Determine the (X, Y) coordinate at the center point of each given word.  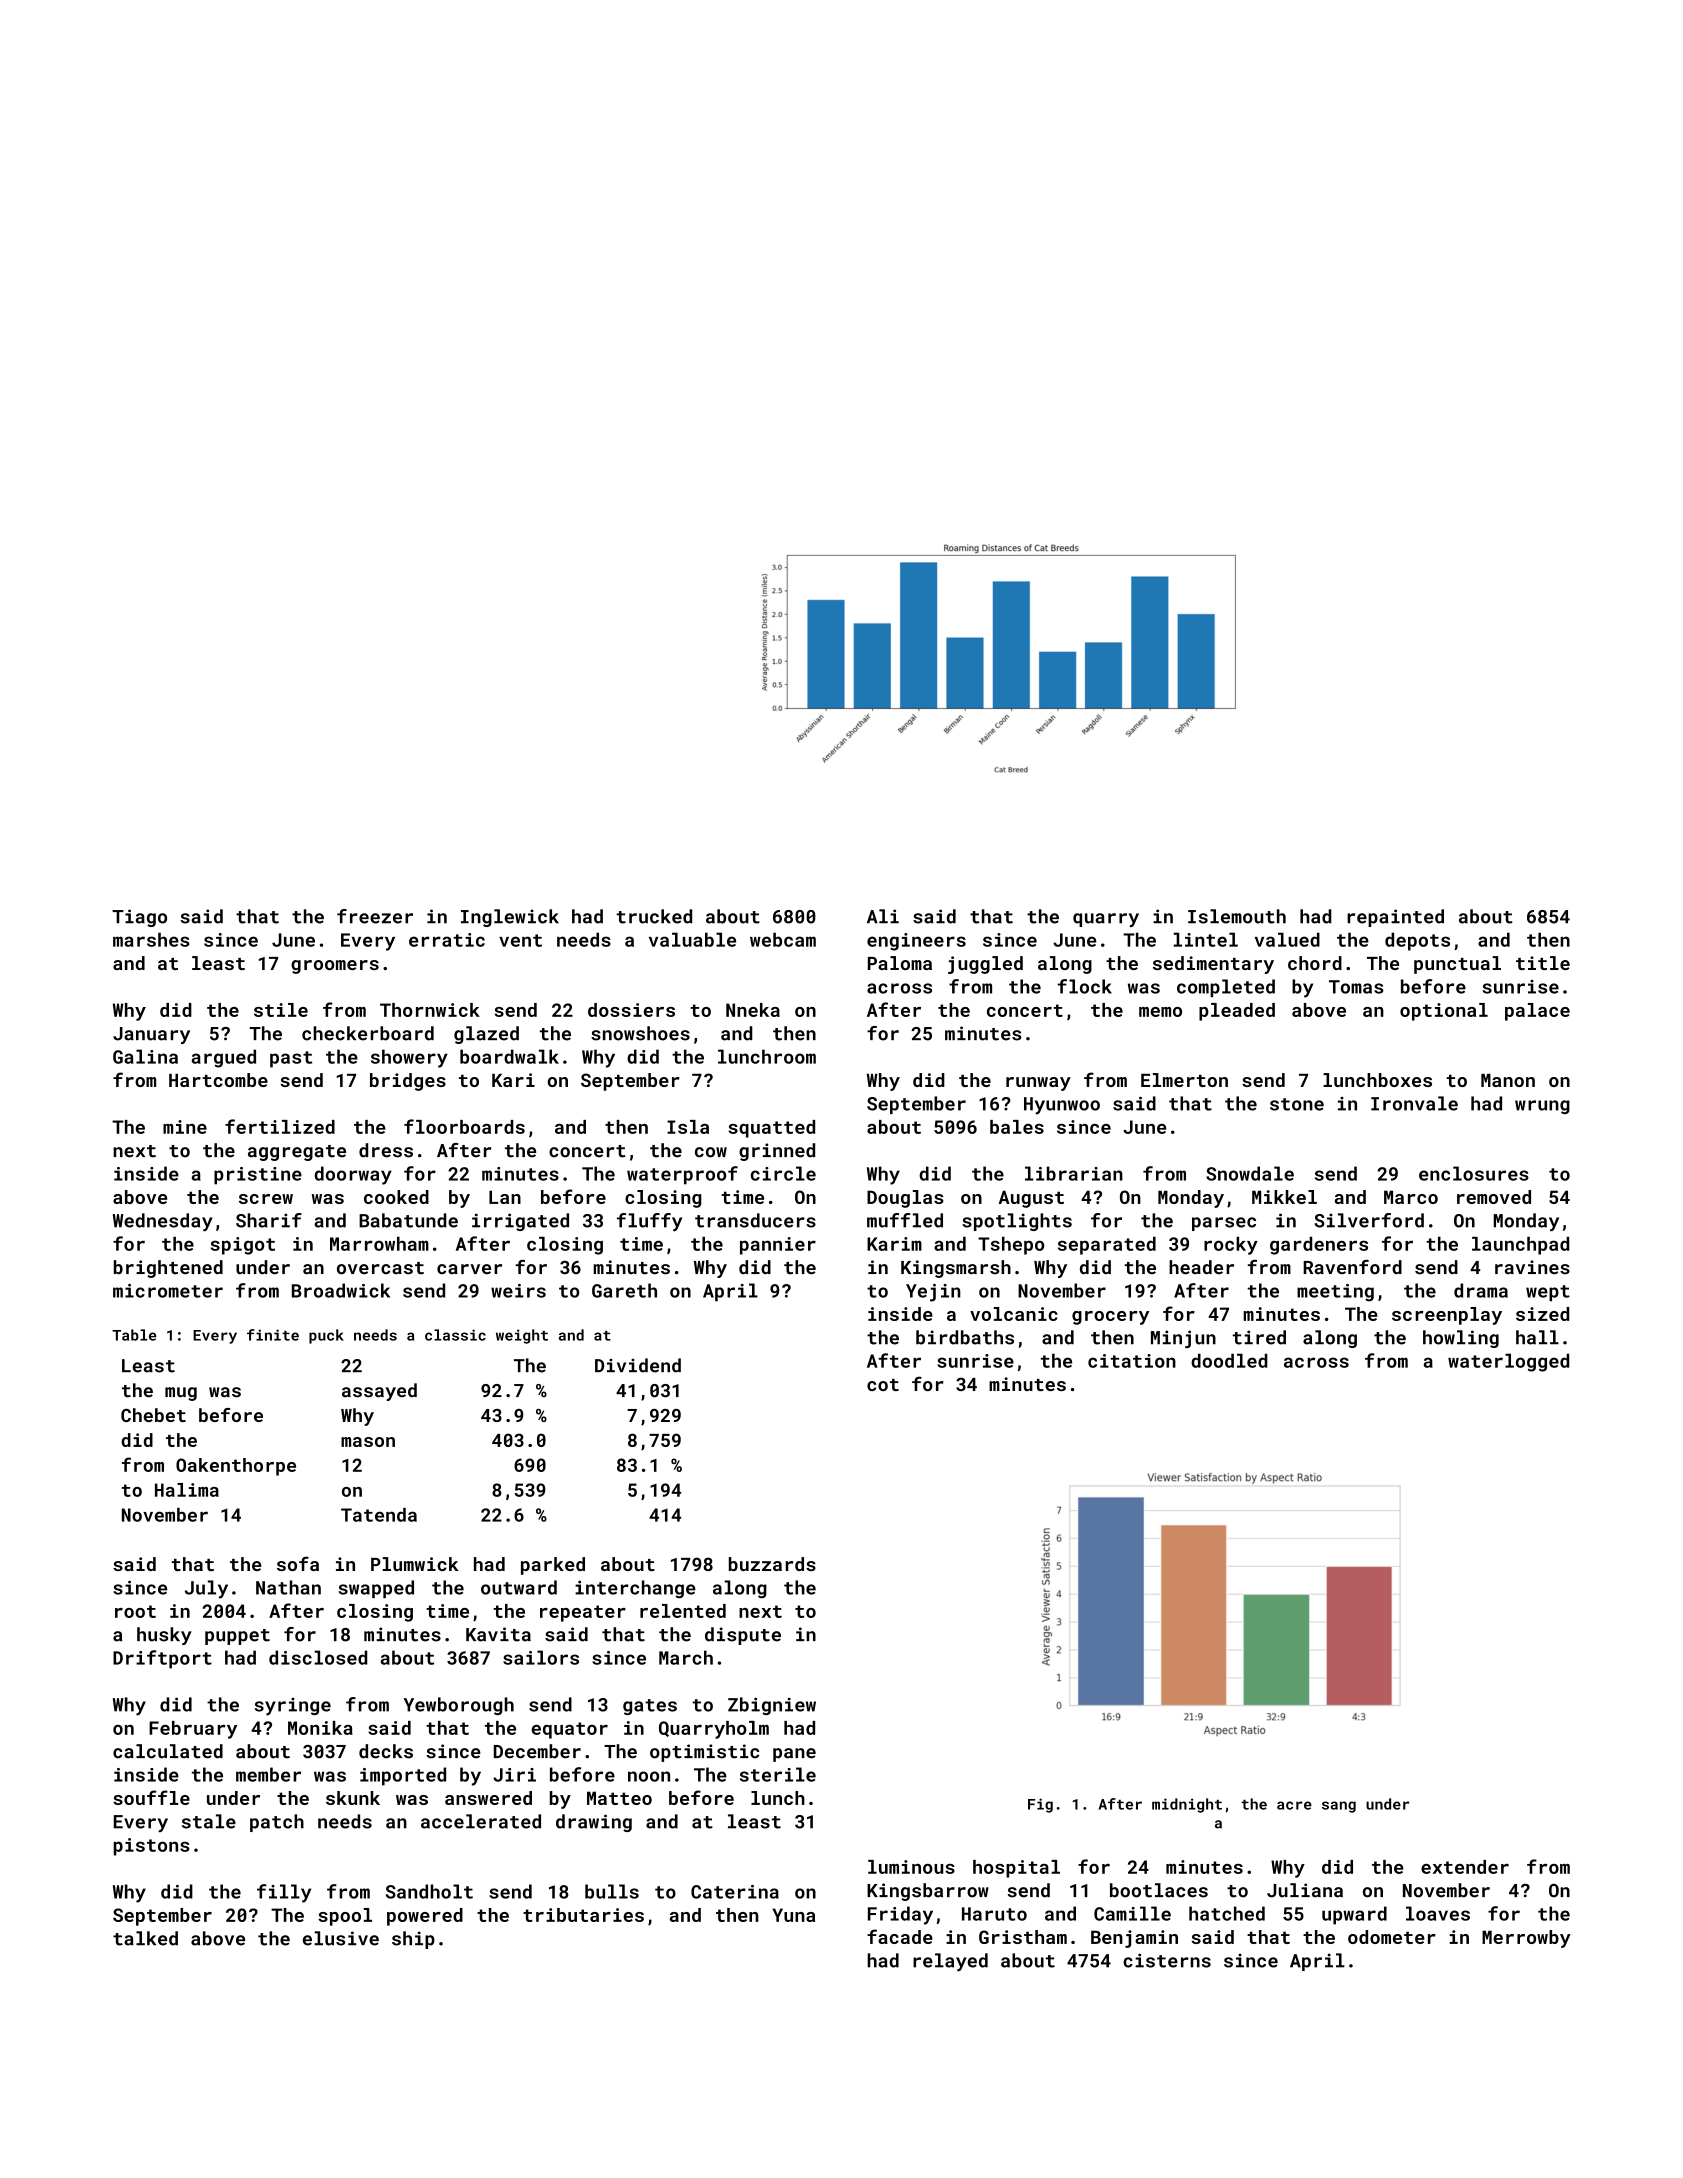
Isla (688, 1127)
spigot (243, 1246)
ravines (1532, 1267)
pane (794, 1755)
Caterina (735, 1892)
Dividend (638, 1365)
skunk (353, 1798)
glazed (486, 1035)
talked (145, 1938)
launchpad (1520, 1246)
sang (1339, 1807)
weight (522, 1336)
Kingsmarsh (956, 1269)
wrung (1542, 1107)
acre (1294, 1805)
